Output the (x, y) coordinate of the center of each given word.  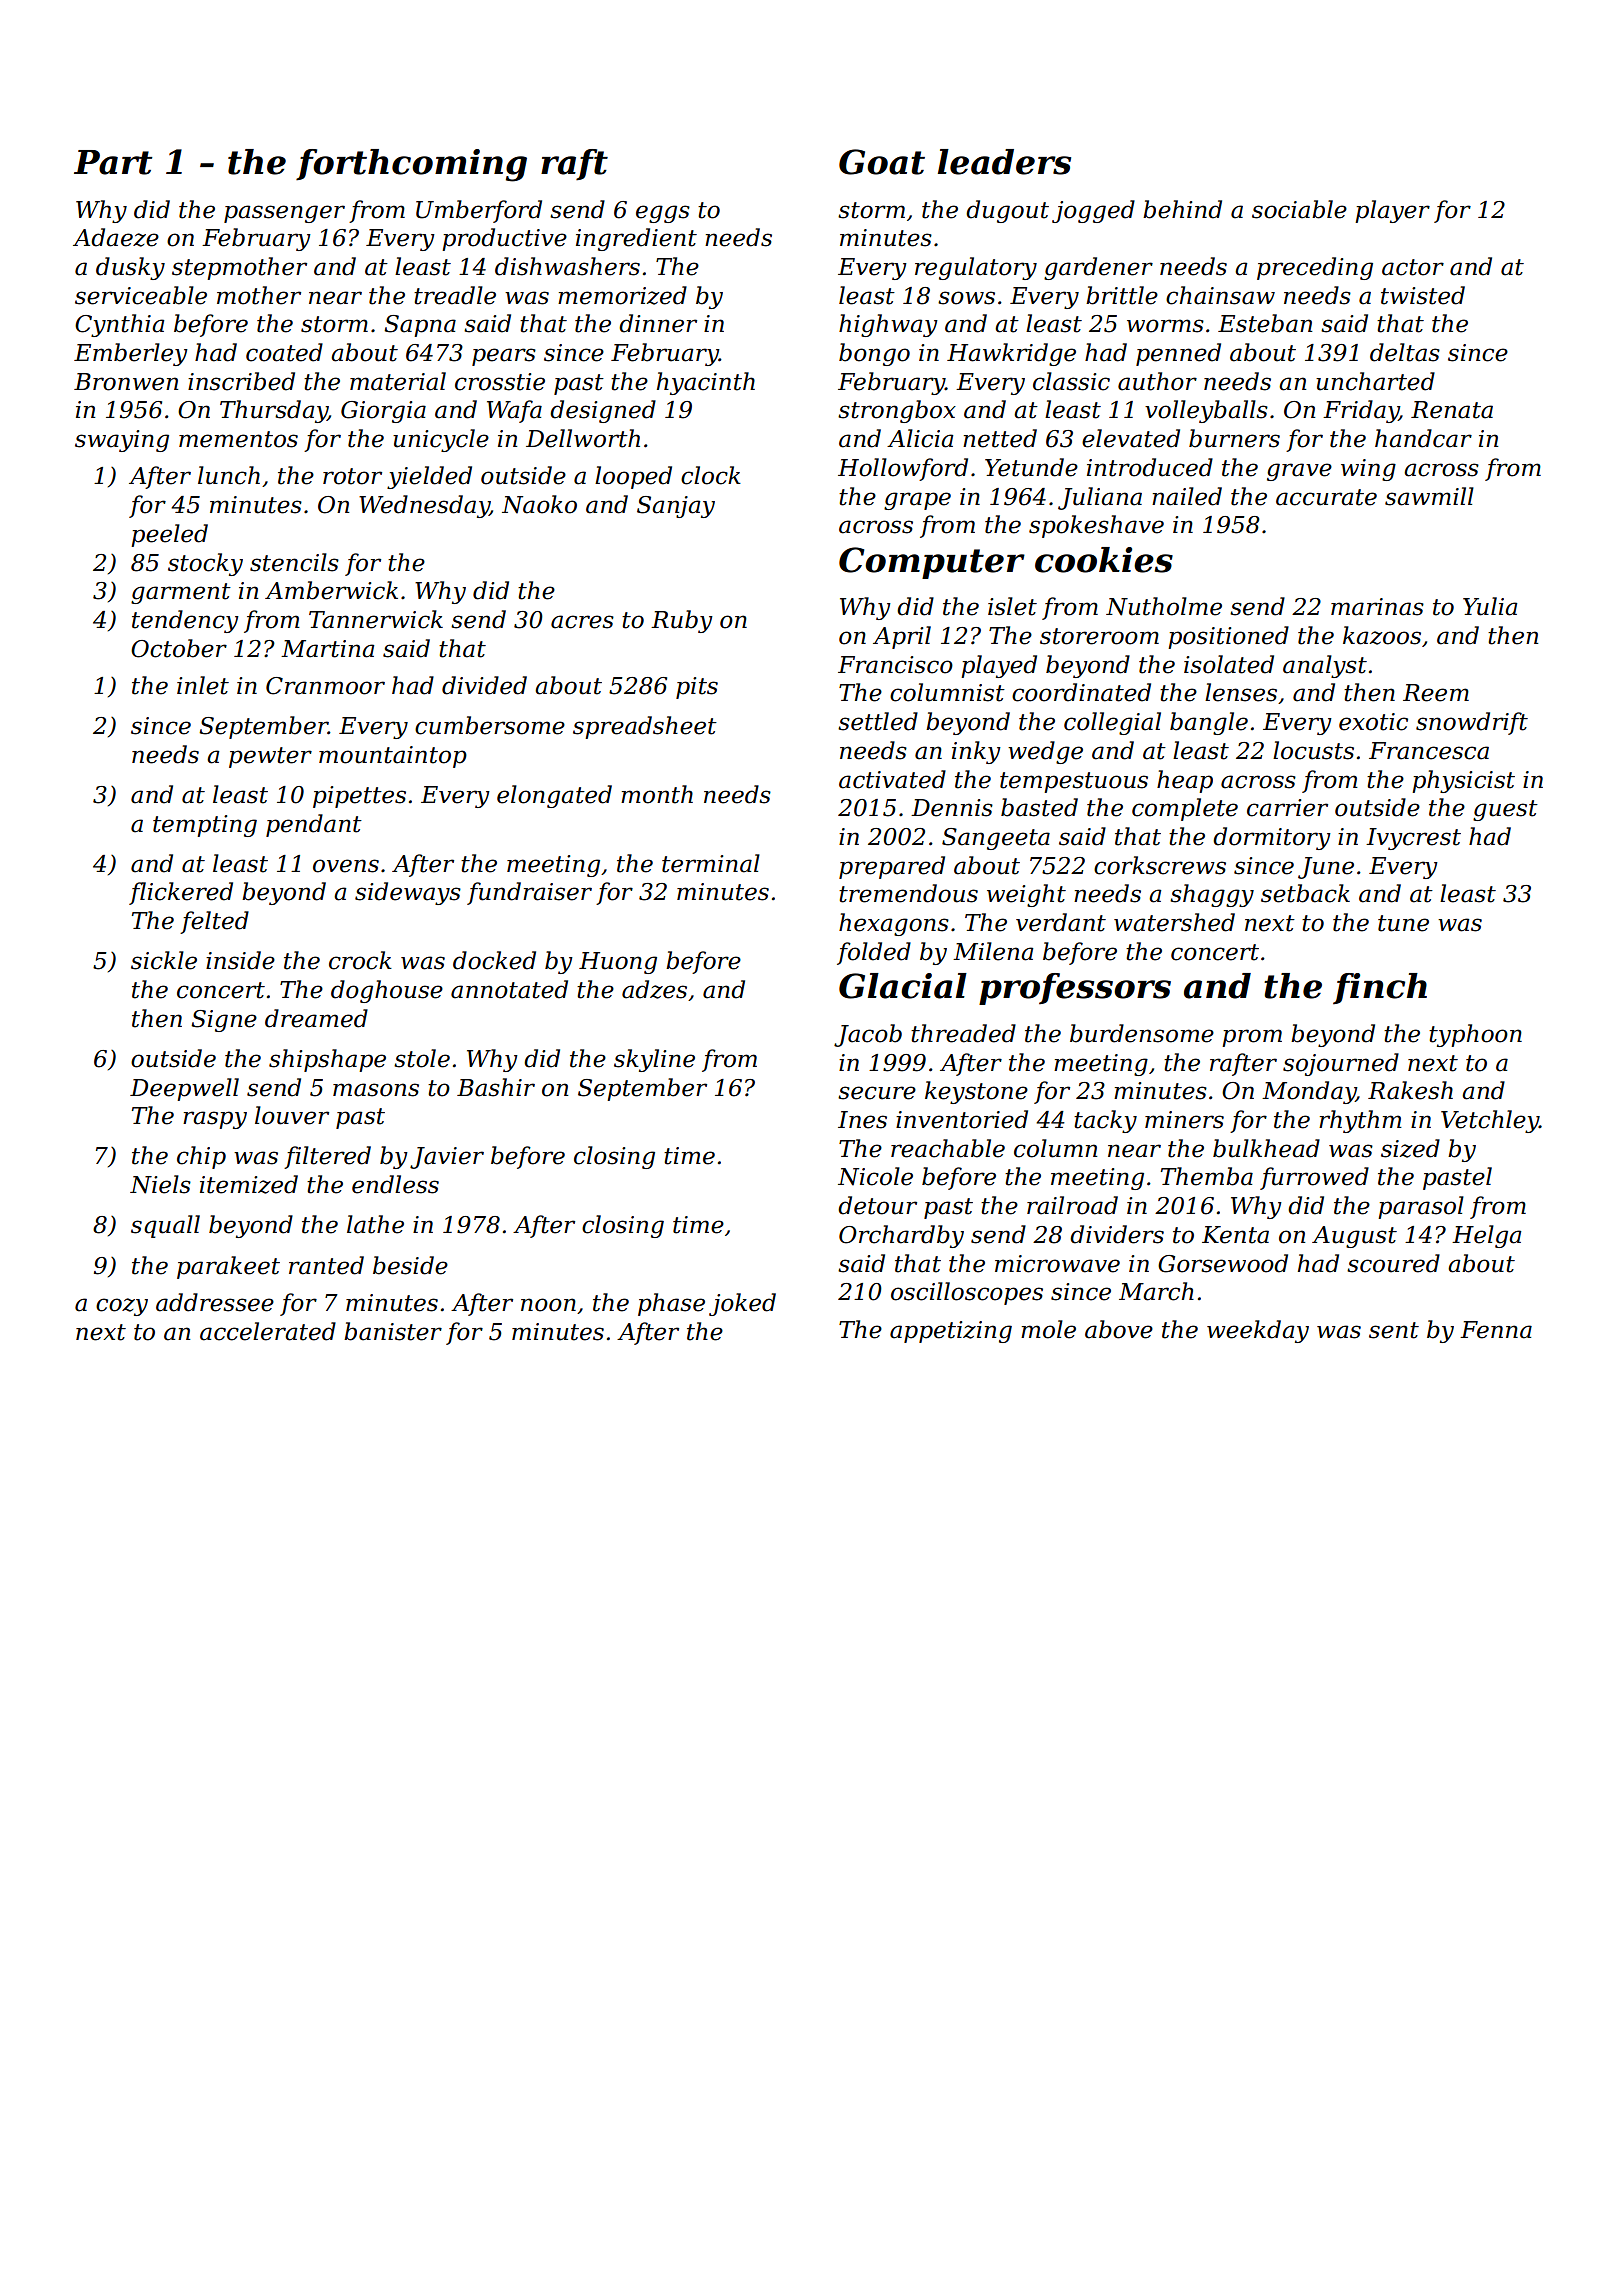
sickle (164, 960)
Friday (1361, 411)
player (1392, 211)
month (657, 794)
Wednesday (424, 506)
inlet (203, 685)
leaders (1004, 162)
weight (1026, 895)
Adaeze (116, 237)
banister (393, 1331)
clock (711, 475)
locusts (1313, 750)
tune (1403, 923)
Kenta (1235, 1235)
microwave (1057, 1264)
